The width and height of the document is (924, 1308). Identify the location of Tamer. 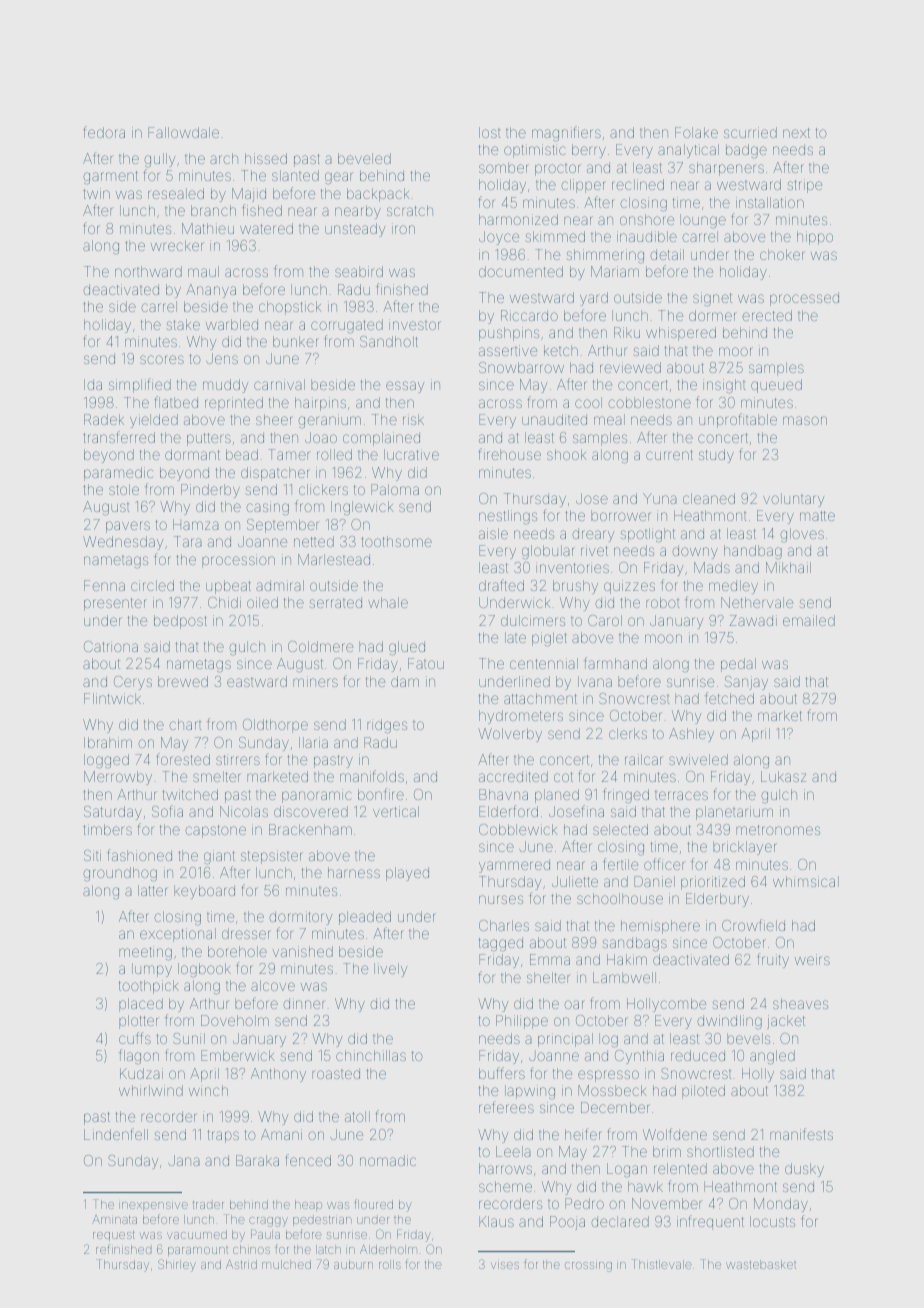
(289, 454).
